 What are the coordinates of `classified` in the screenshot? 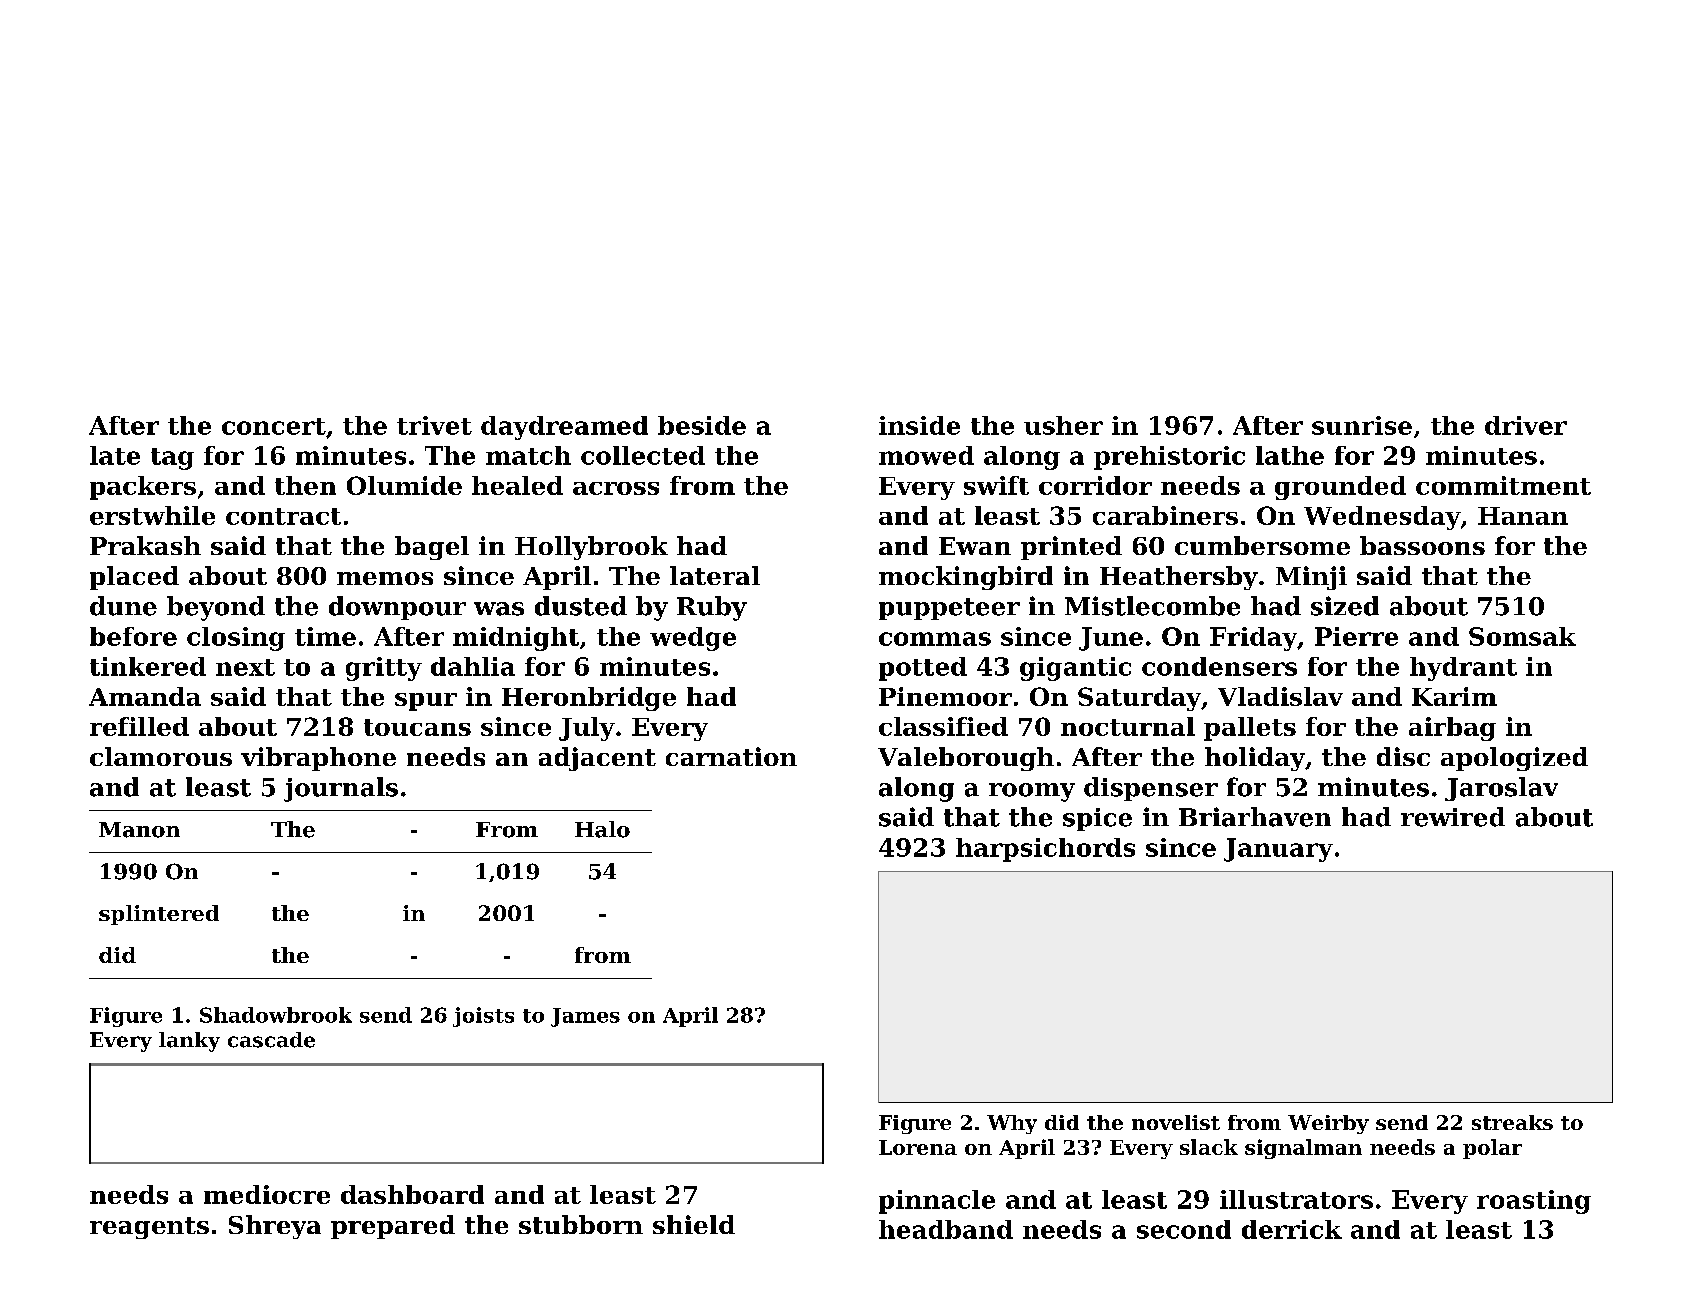 It's located at (943, 726).
